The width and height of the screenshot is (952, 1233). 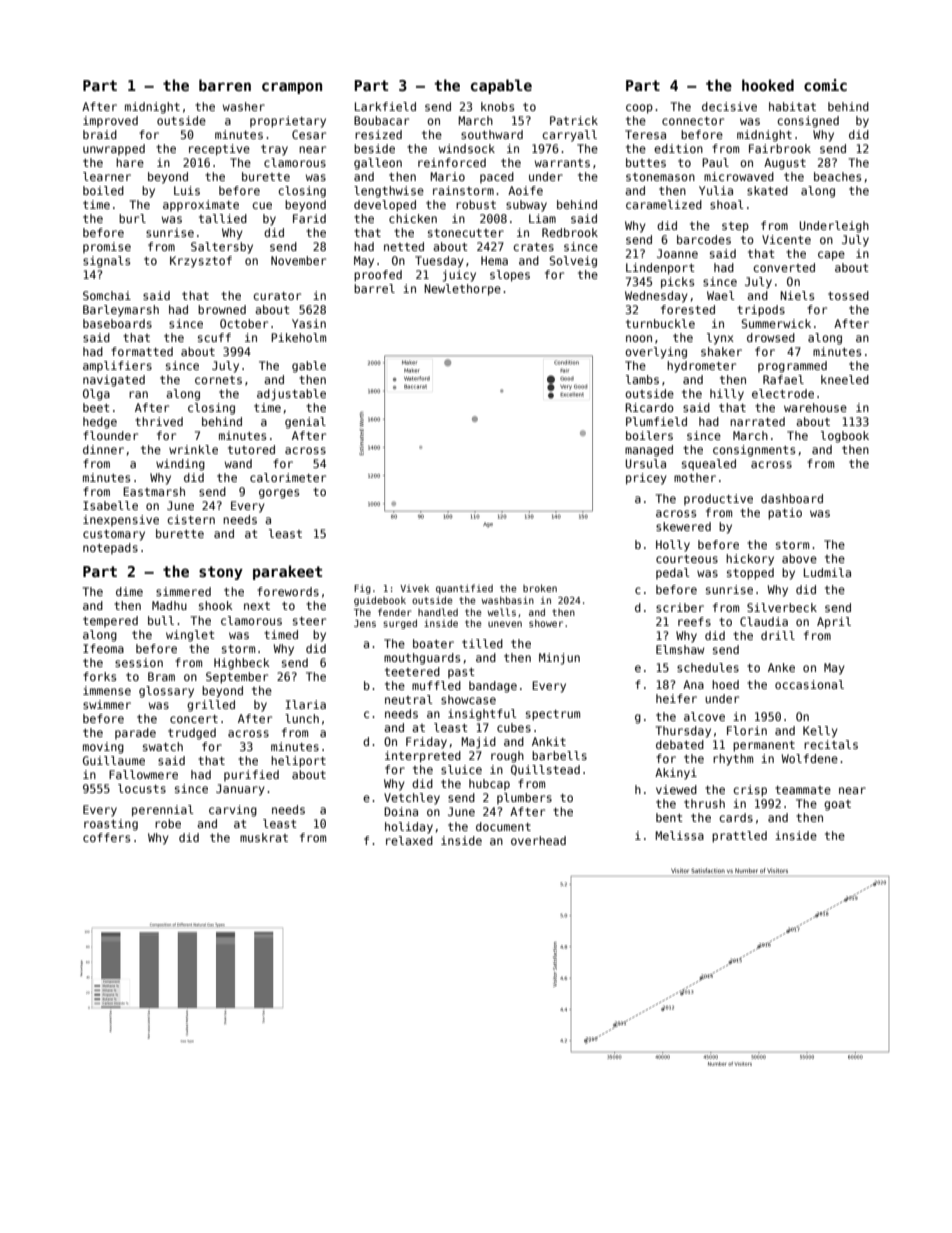 I want to click on Wolfdene, so click(x=809, y=758).
